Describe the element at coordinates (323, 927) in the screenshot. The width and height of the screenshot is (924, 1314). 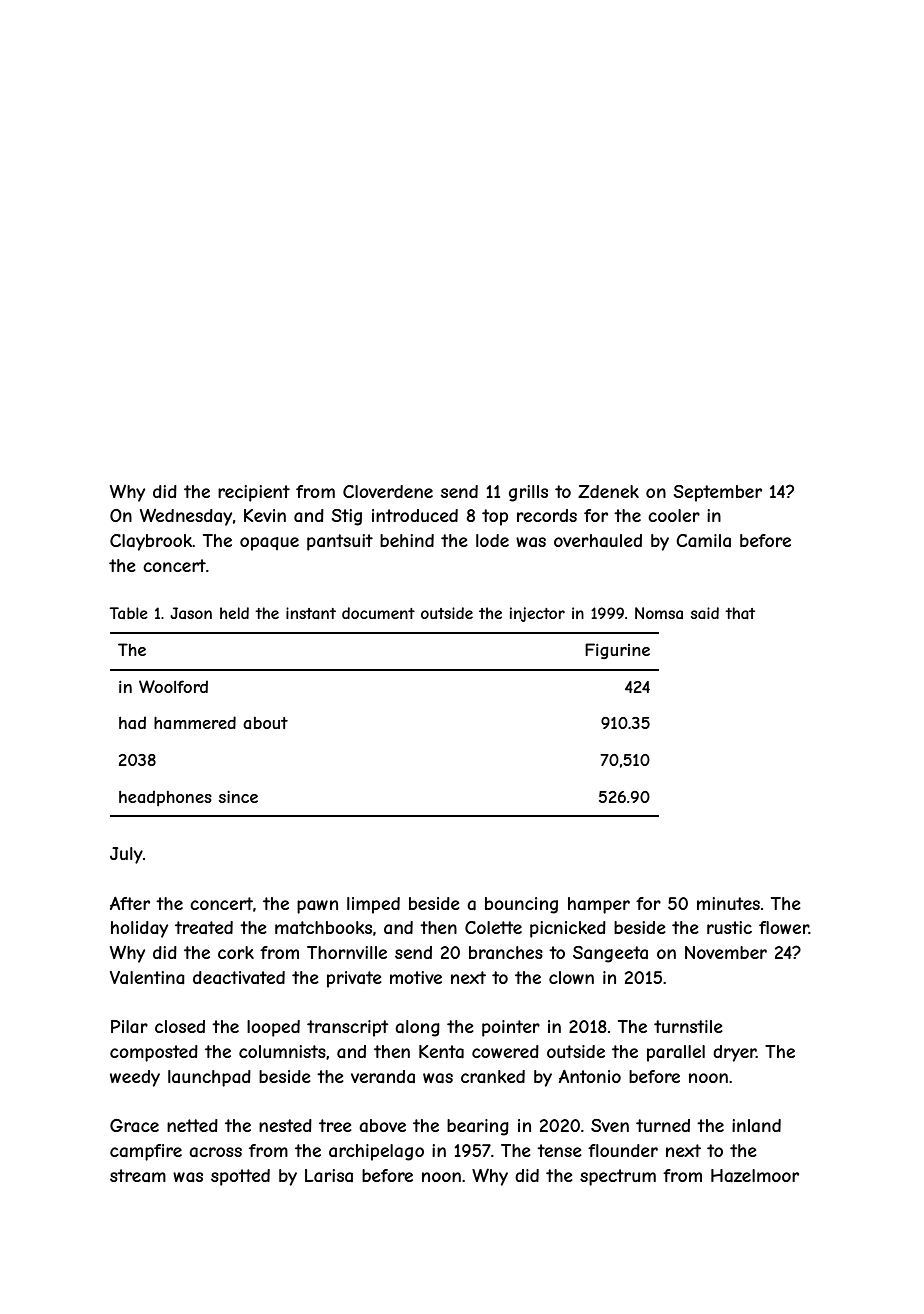
I see `matchbooks` at that location.
